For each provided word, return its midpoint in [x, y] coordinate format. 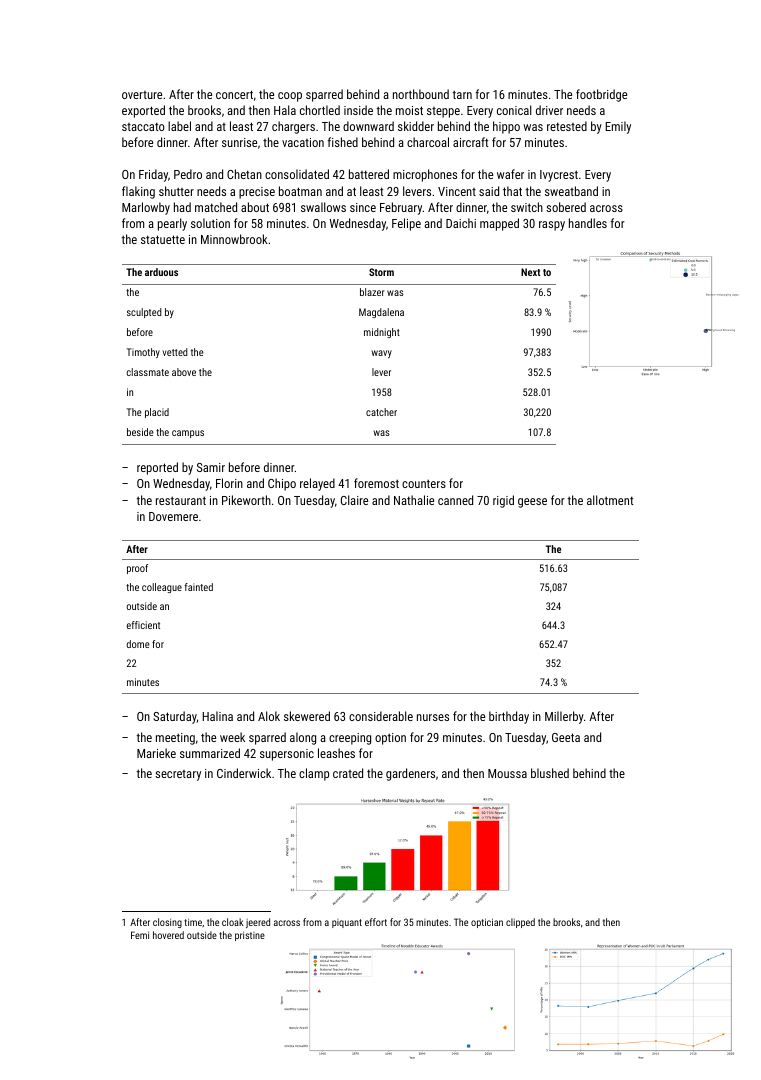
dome [138, 644]
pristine [250, 936]
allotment [610, 500]
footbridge [601, 95]
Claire [354, 500]
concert [234, 94]
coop [290, 97]
